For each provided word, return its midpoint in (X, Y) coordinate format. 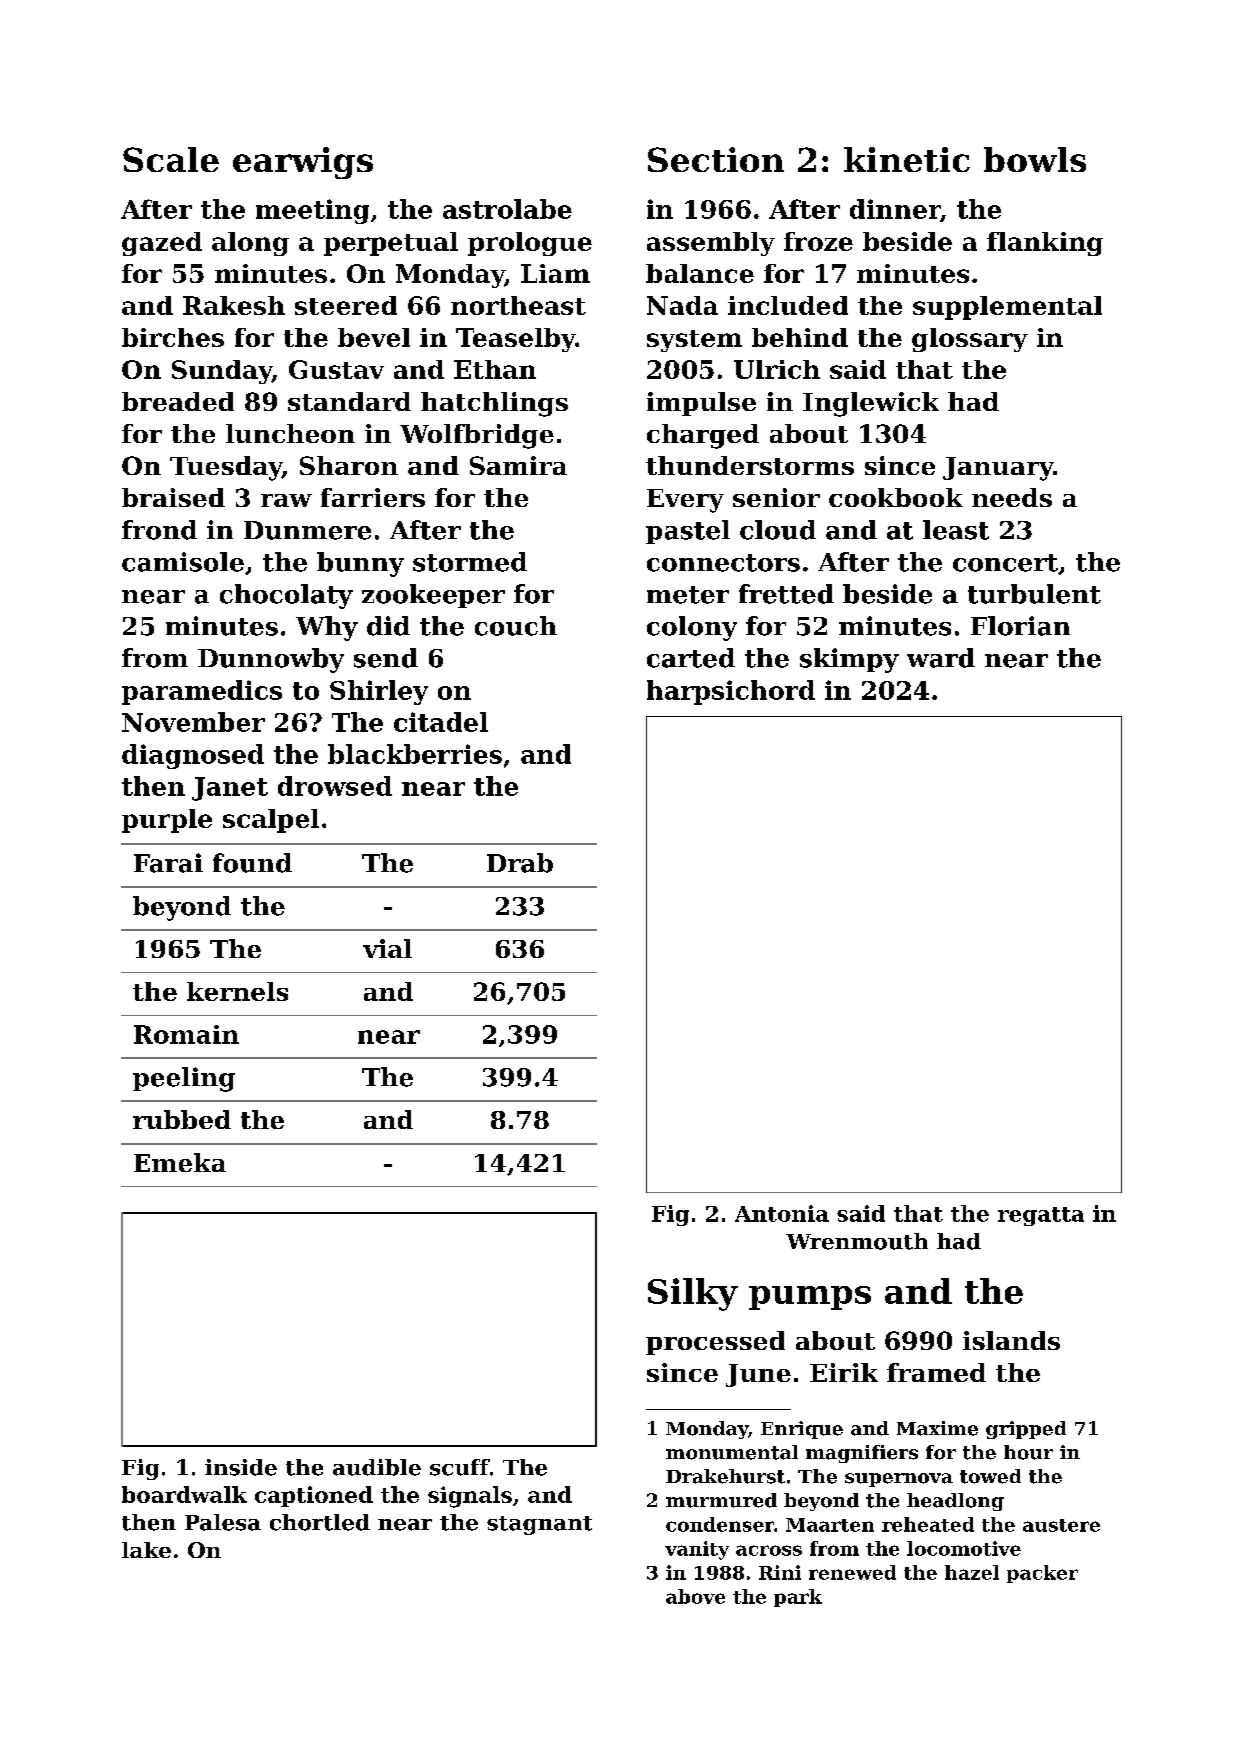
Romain (186, 1034)
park (798, 1598)
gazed (162, 244)
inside (241, 1467)
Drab (520, 863)
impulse (701, 404)
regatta (1041, 1216)
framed (936, 1372)
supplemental (1007, 308)
